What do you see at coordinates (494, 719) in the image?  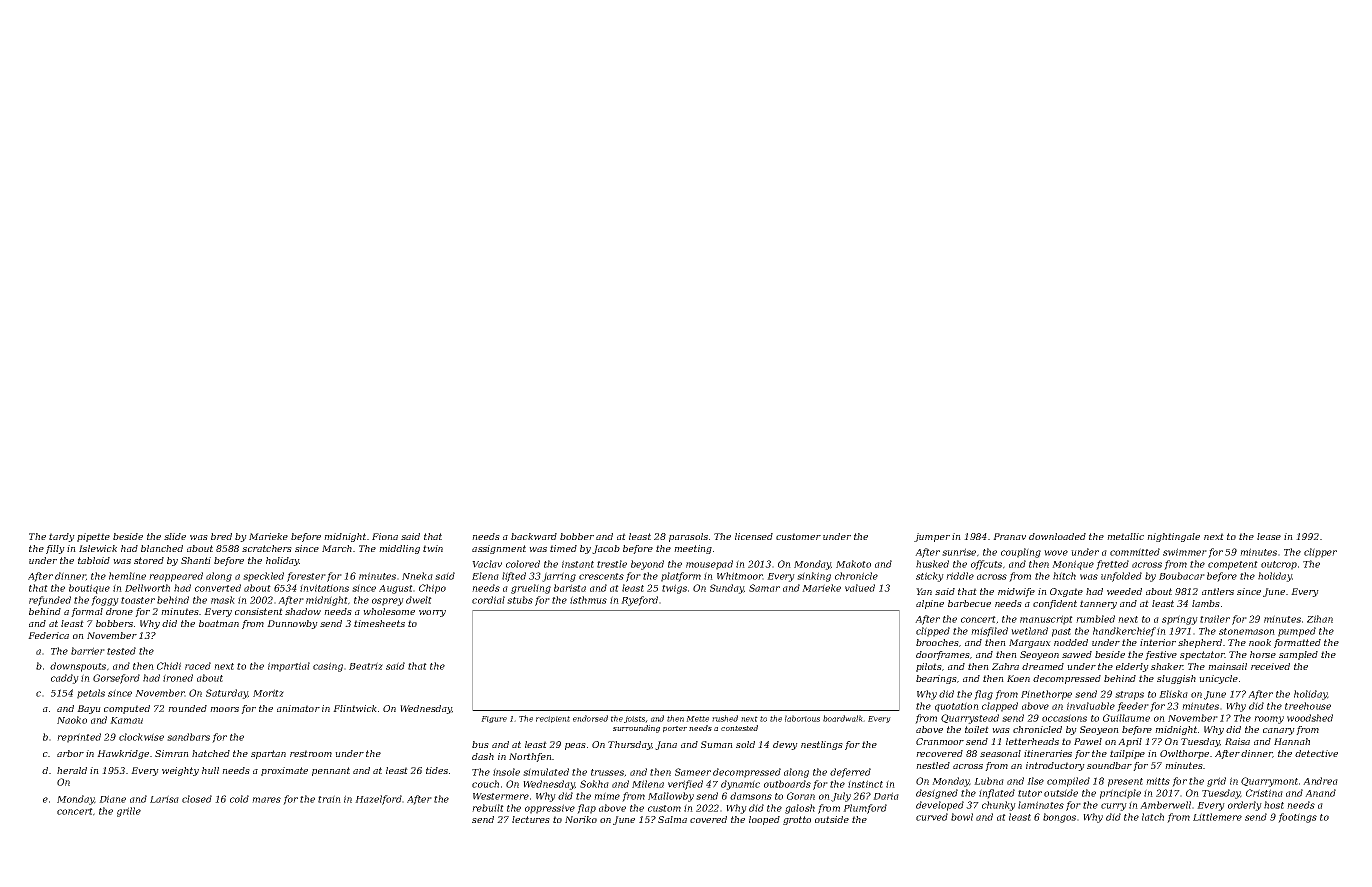 I see `Figure` at bounding box center [494, 719].
